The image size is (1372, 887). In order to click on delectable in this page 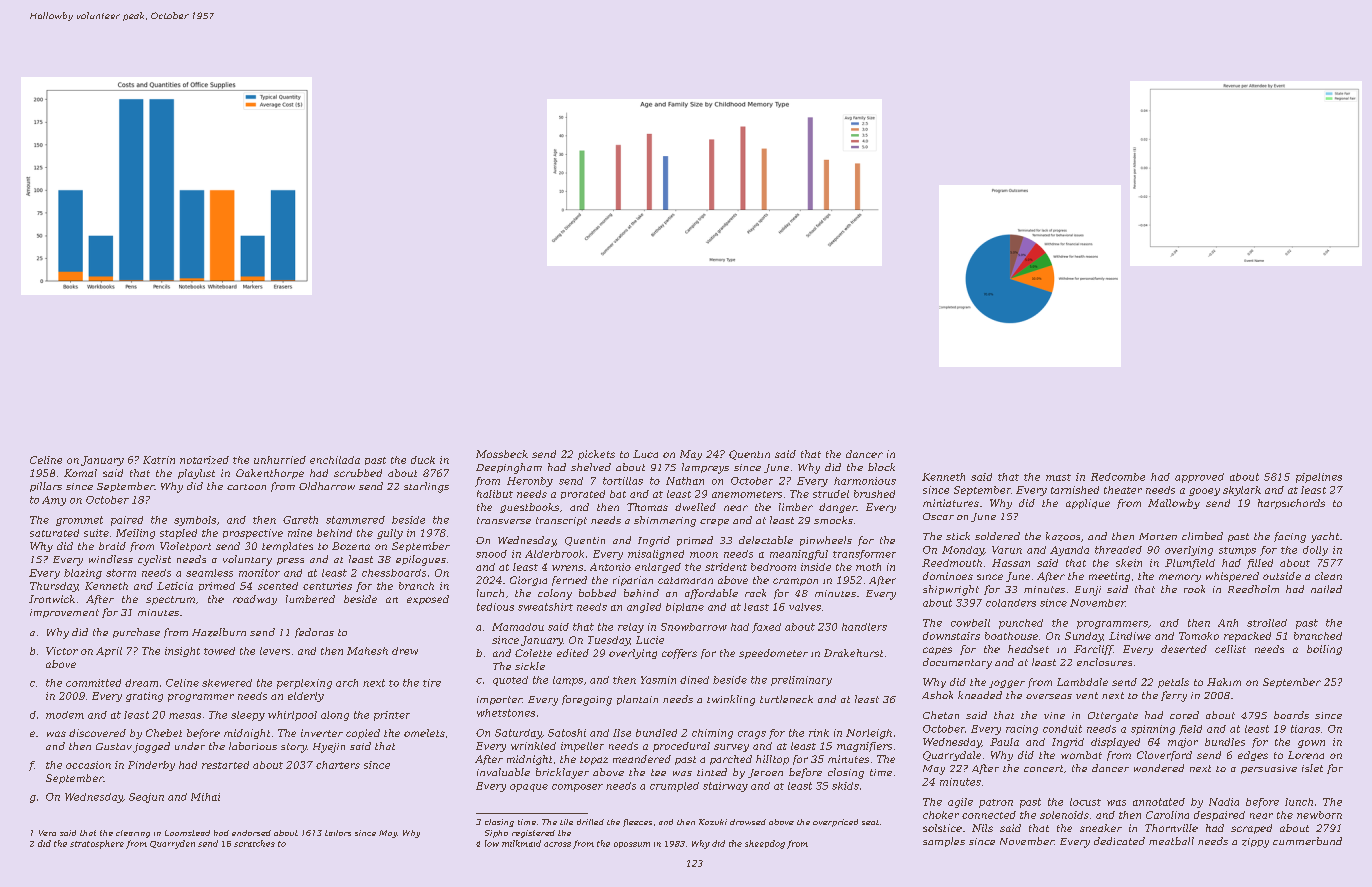, I will do `click(766, 540)`.
